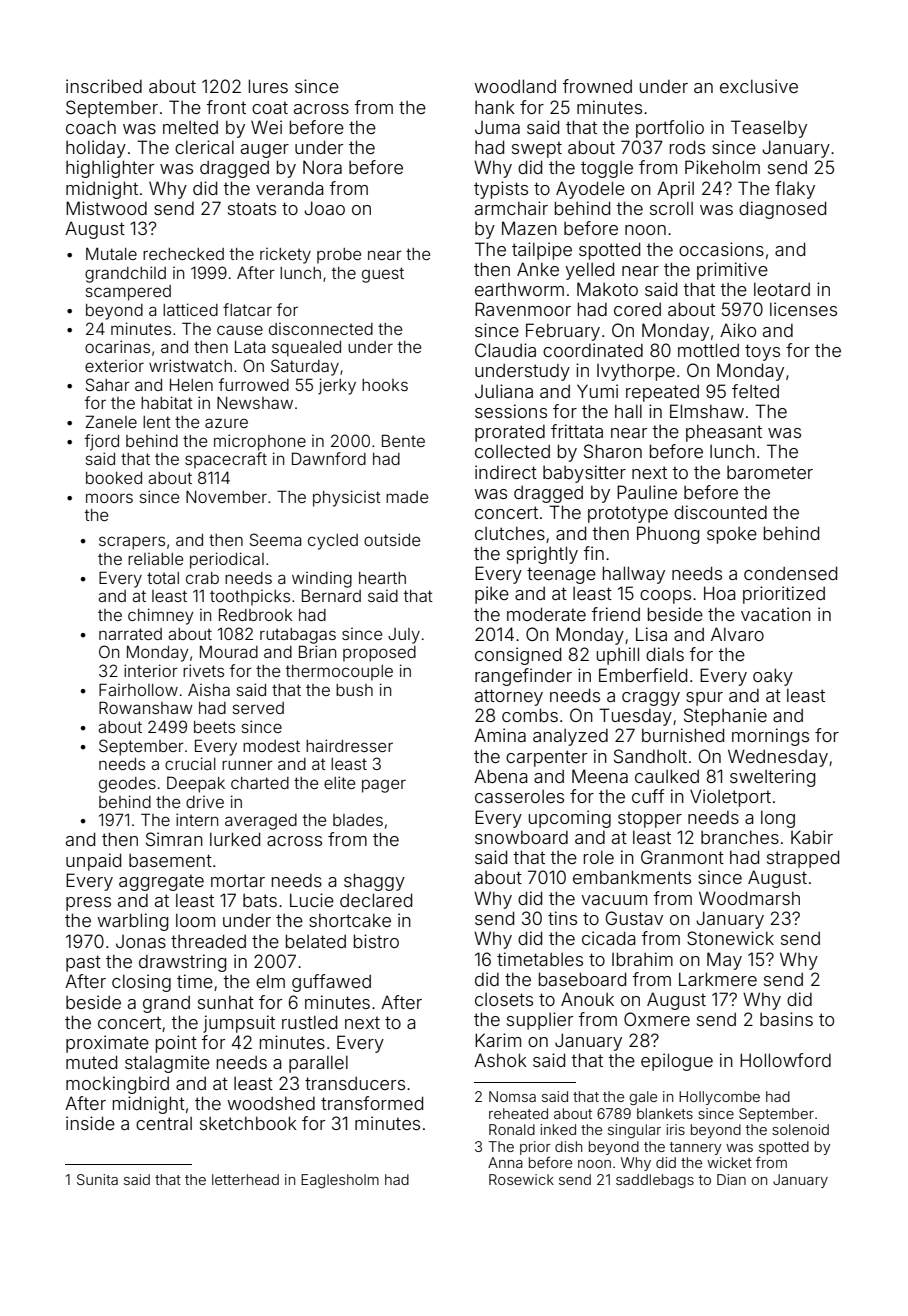 The image size is (908, 1316). I want to click on closets, so click(504, 999).
